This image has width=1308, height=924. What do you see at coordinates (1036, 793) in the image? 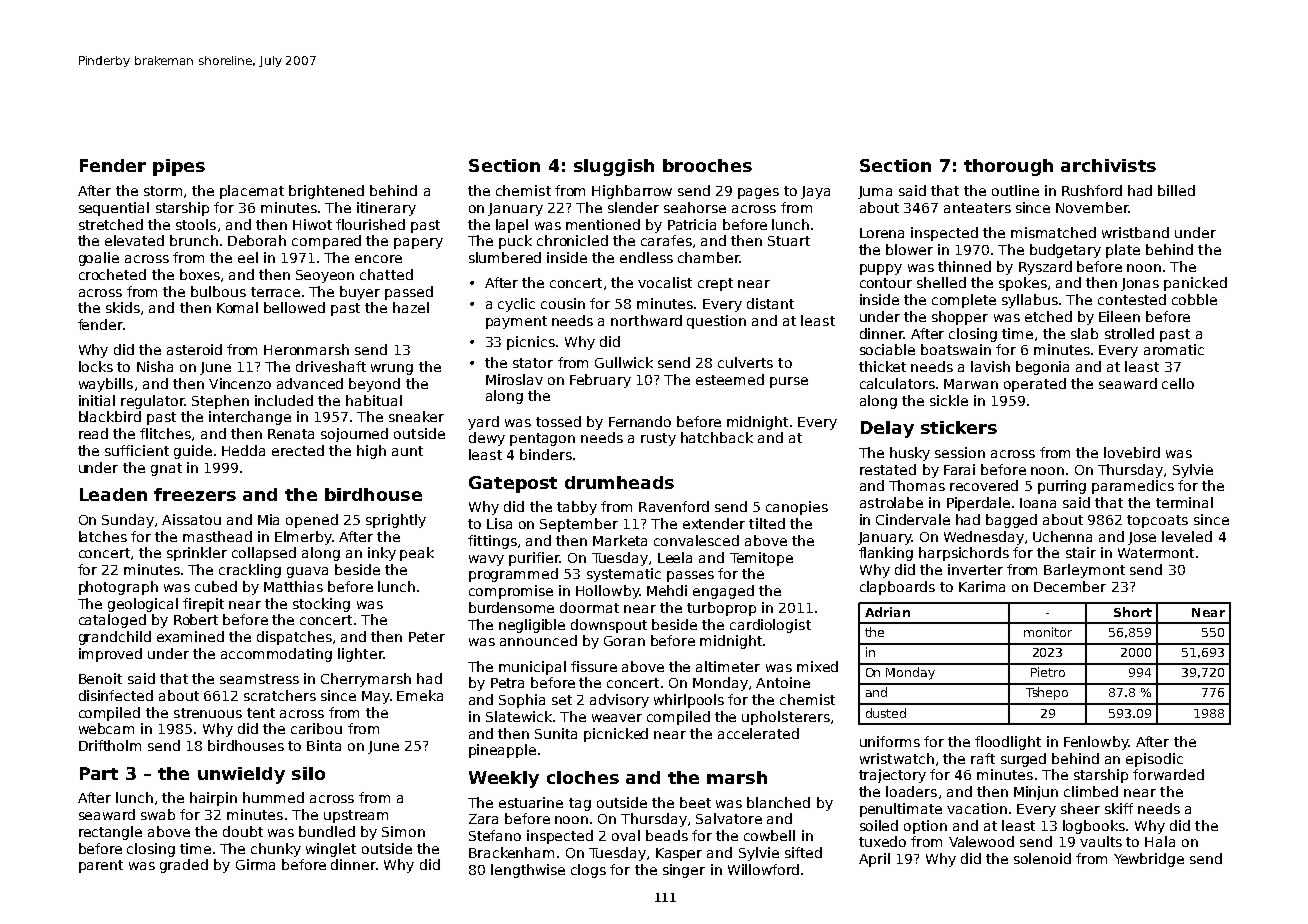
I see `Minjun` at bounding box center [1036, 793].
